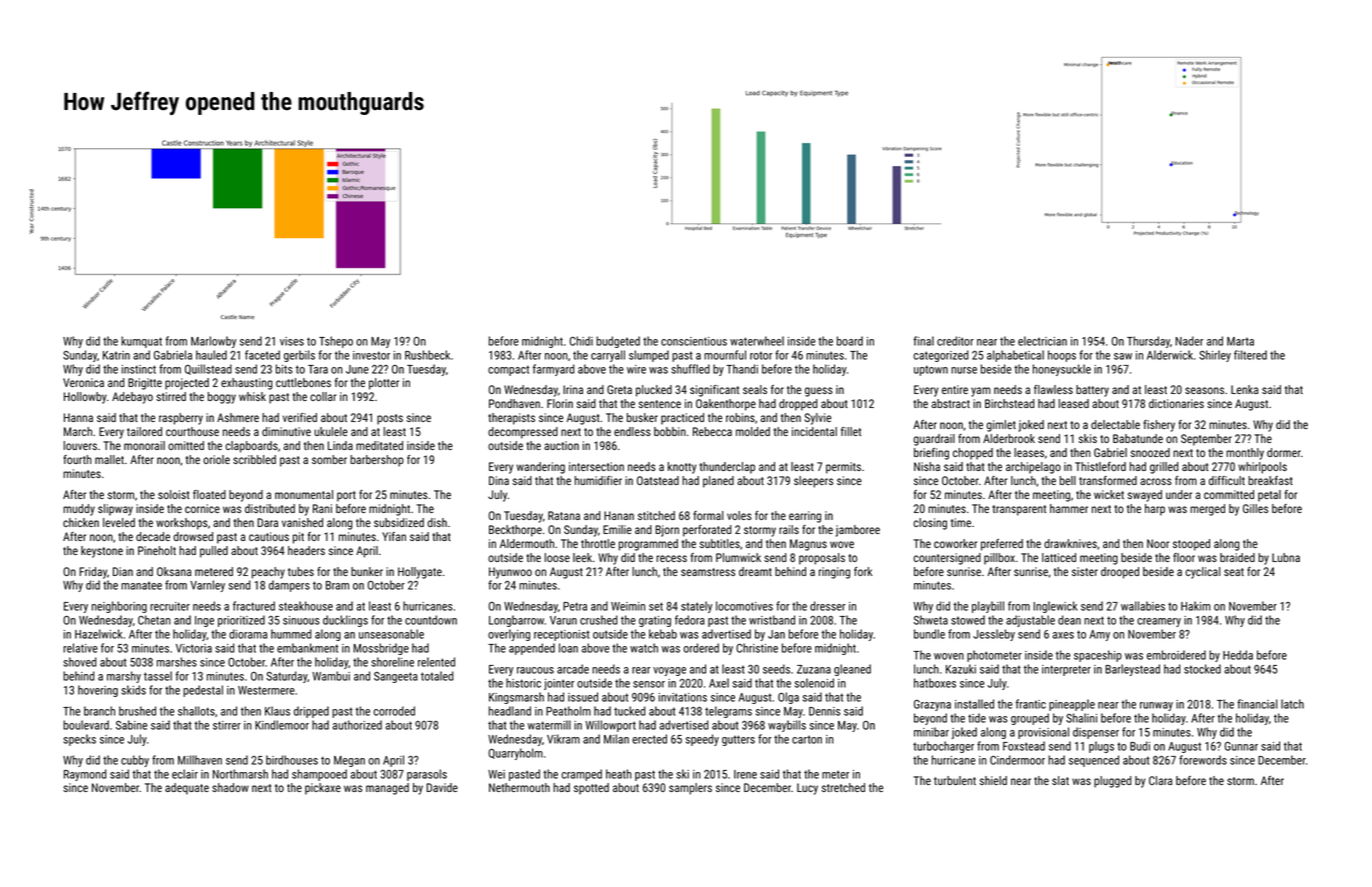 The image size is (1372, 887). I want to click on kumquat, so click(141, 342).
